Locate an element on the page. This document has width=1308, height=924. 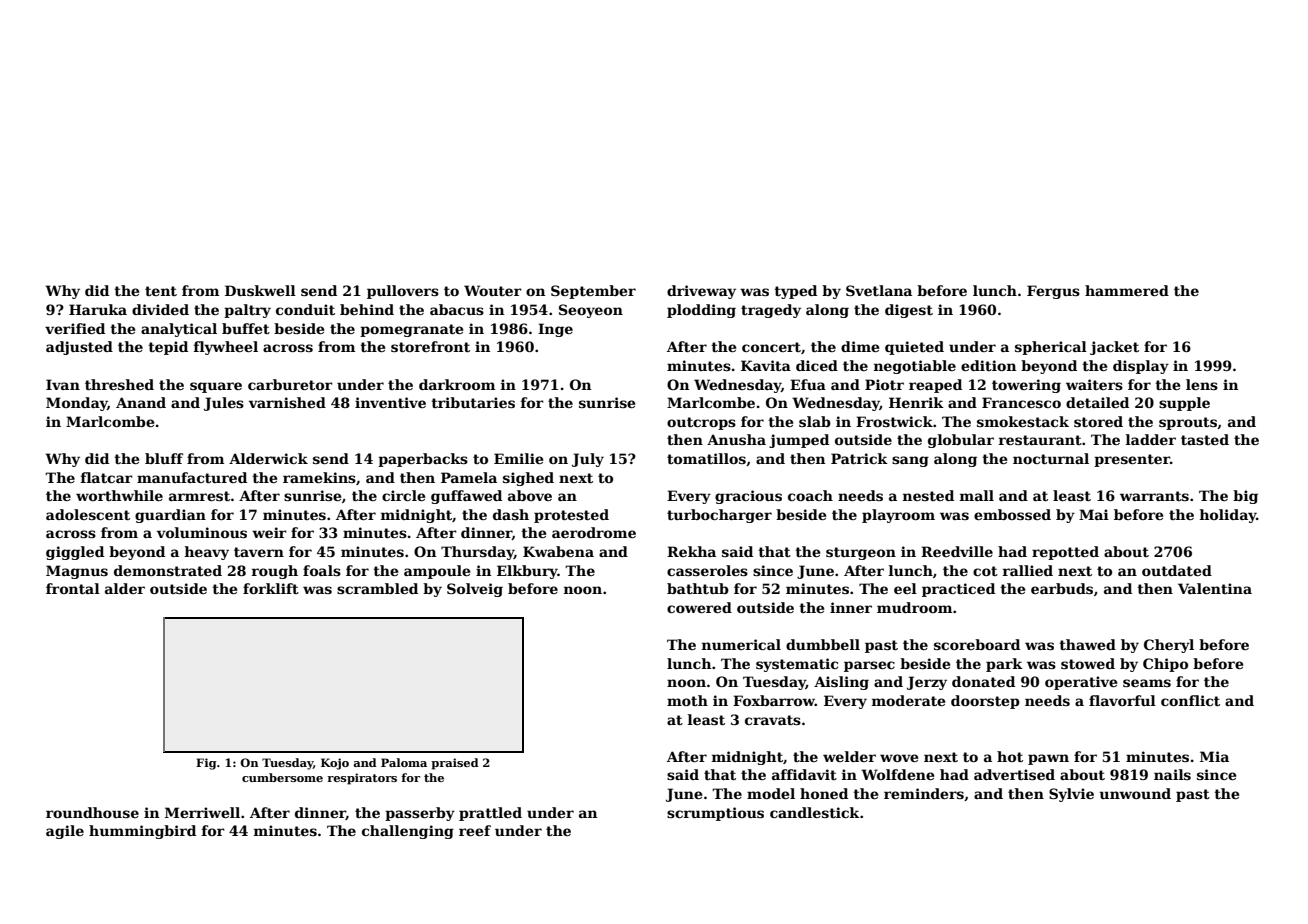
voluminous is located at coordinates (202, 532).
